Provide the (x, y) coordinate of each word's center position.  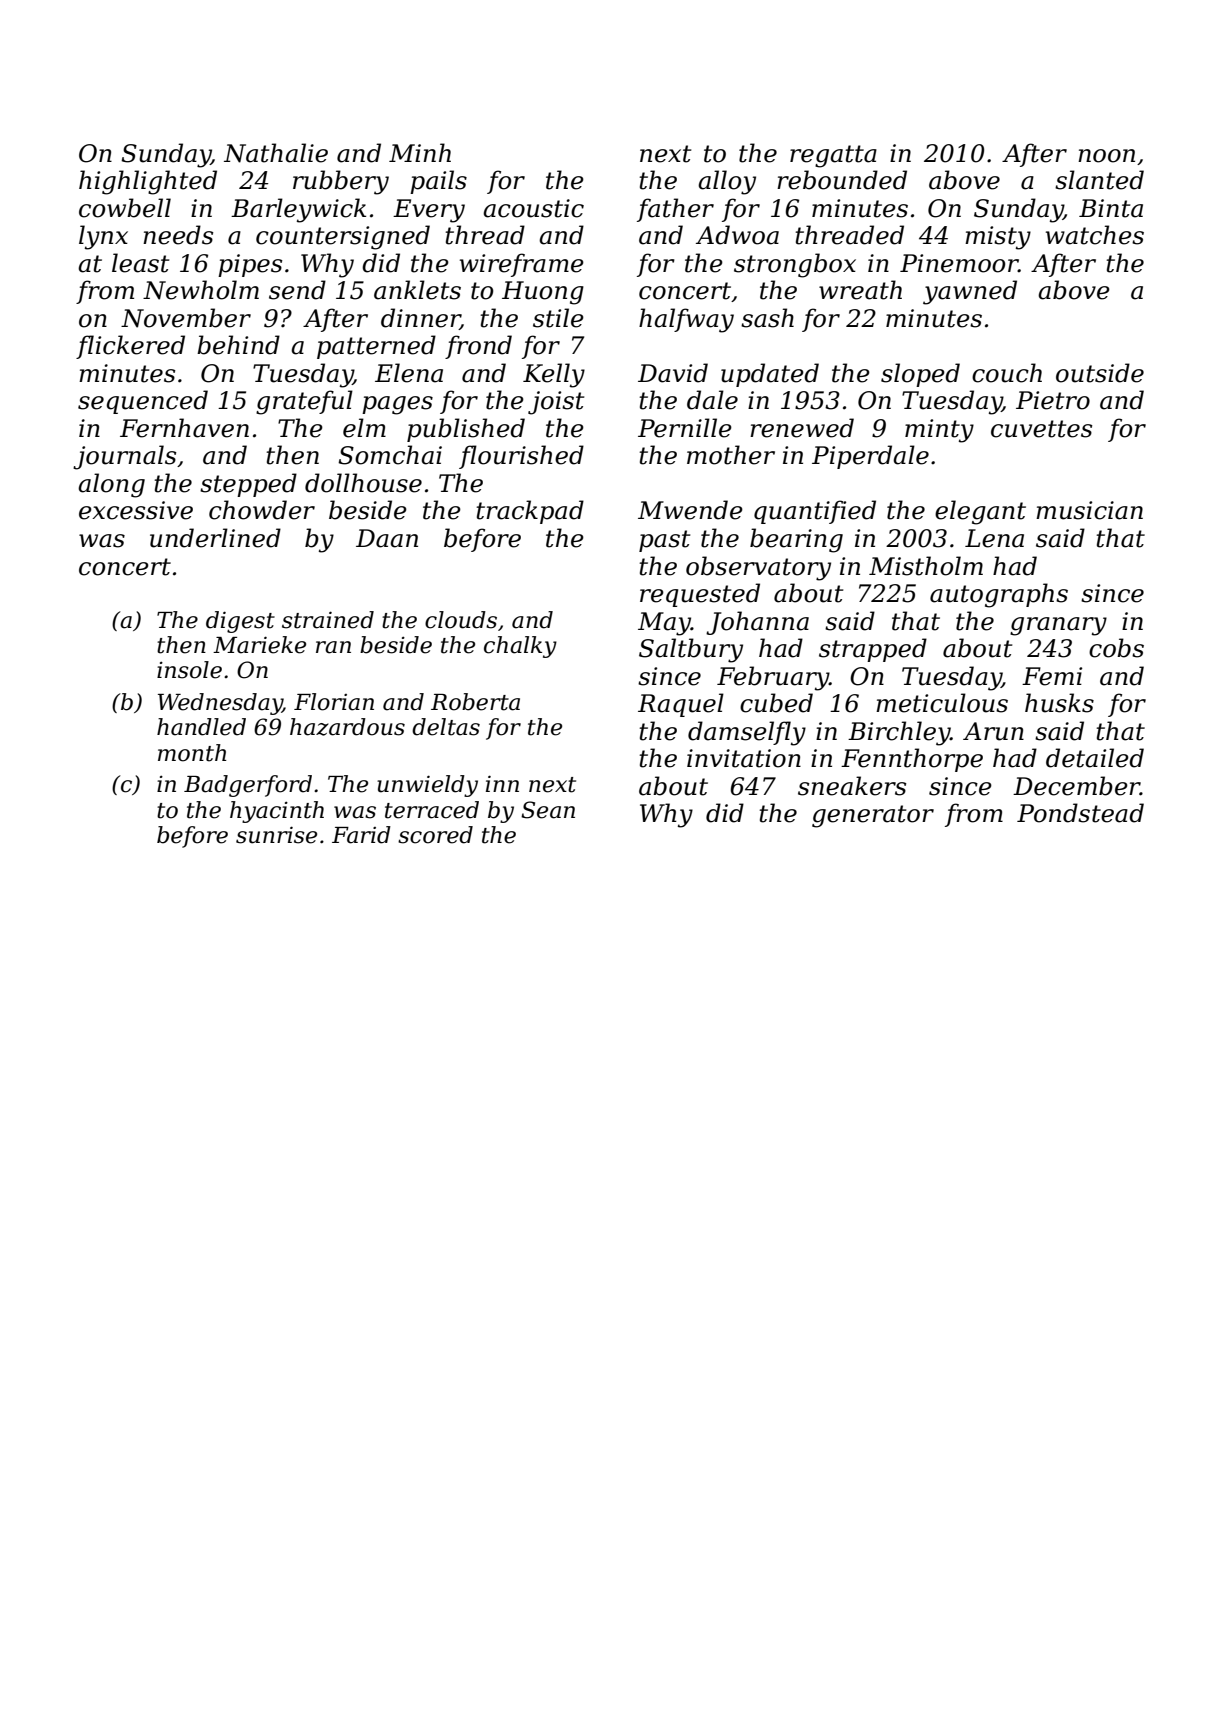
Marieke (259, 645)
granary (1058, 626)
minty (939, 431)
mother (731, 455)
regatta (833, 156)
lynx (103, 237)
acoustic (533, 208)
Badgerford (248, 786)
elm (364, 428)
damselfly (747, 733)
